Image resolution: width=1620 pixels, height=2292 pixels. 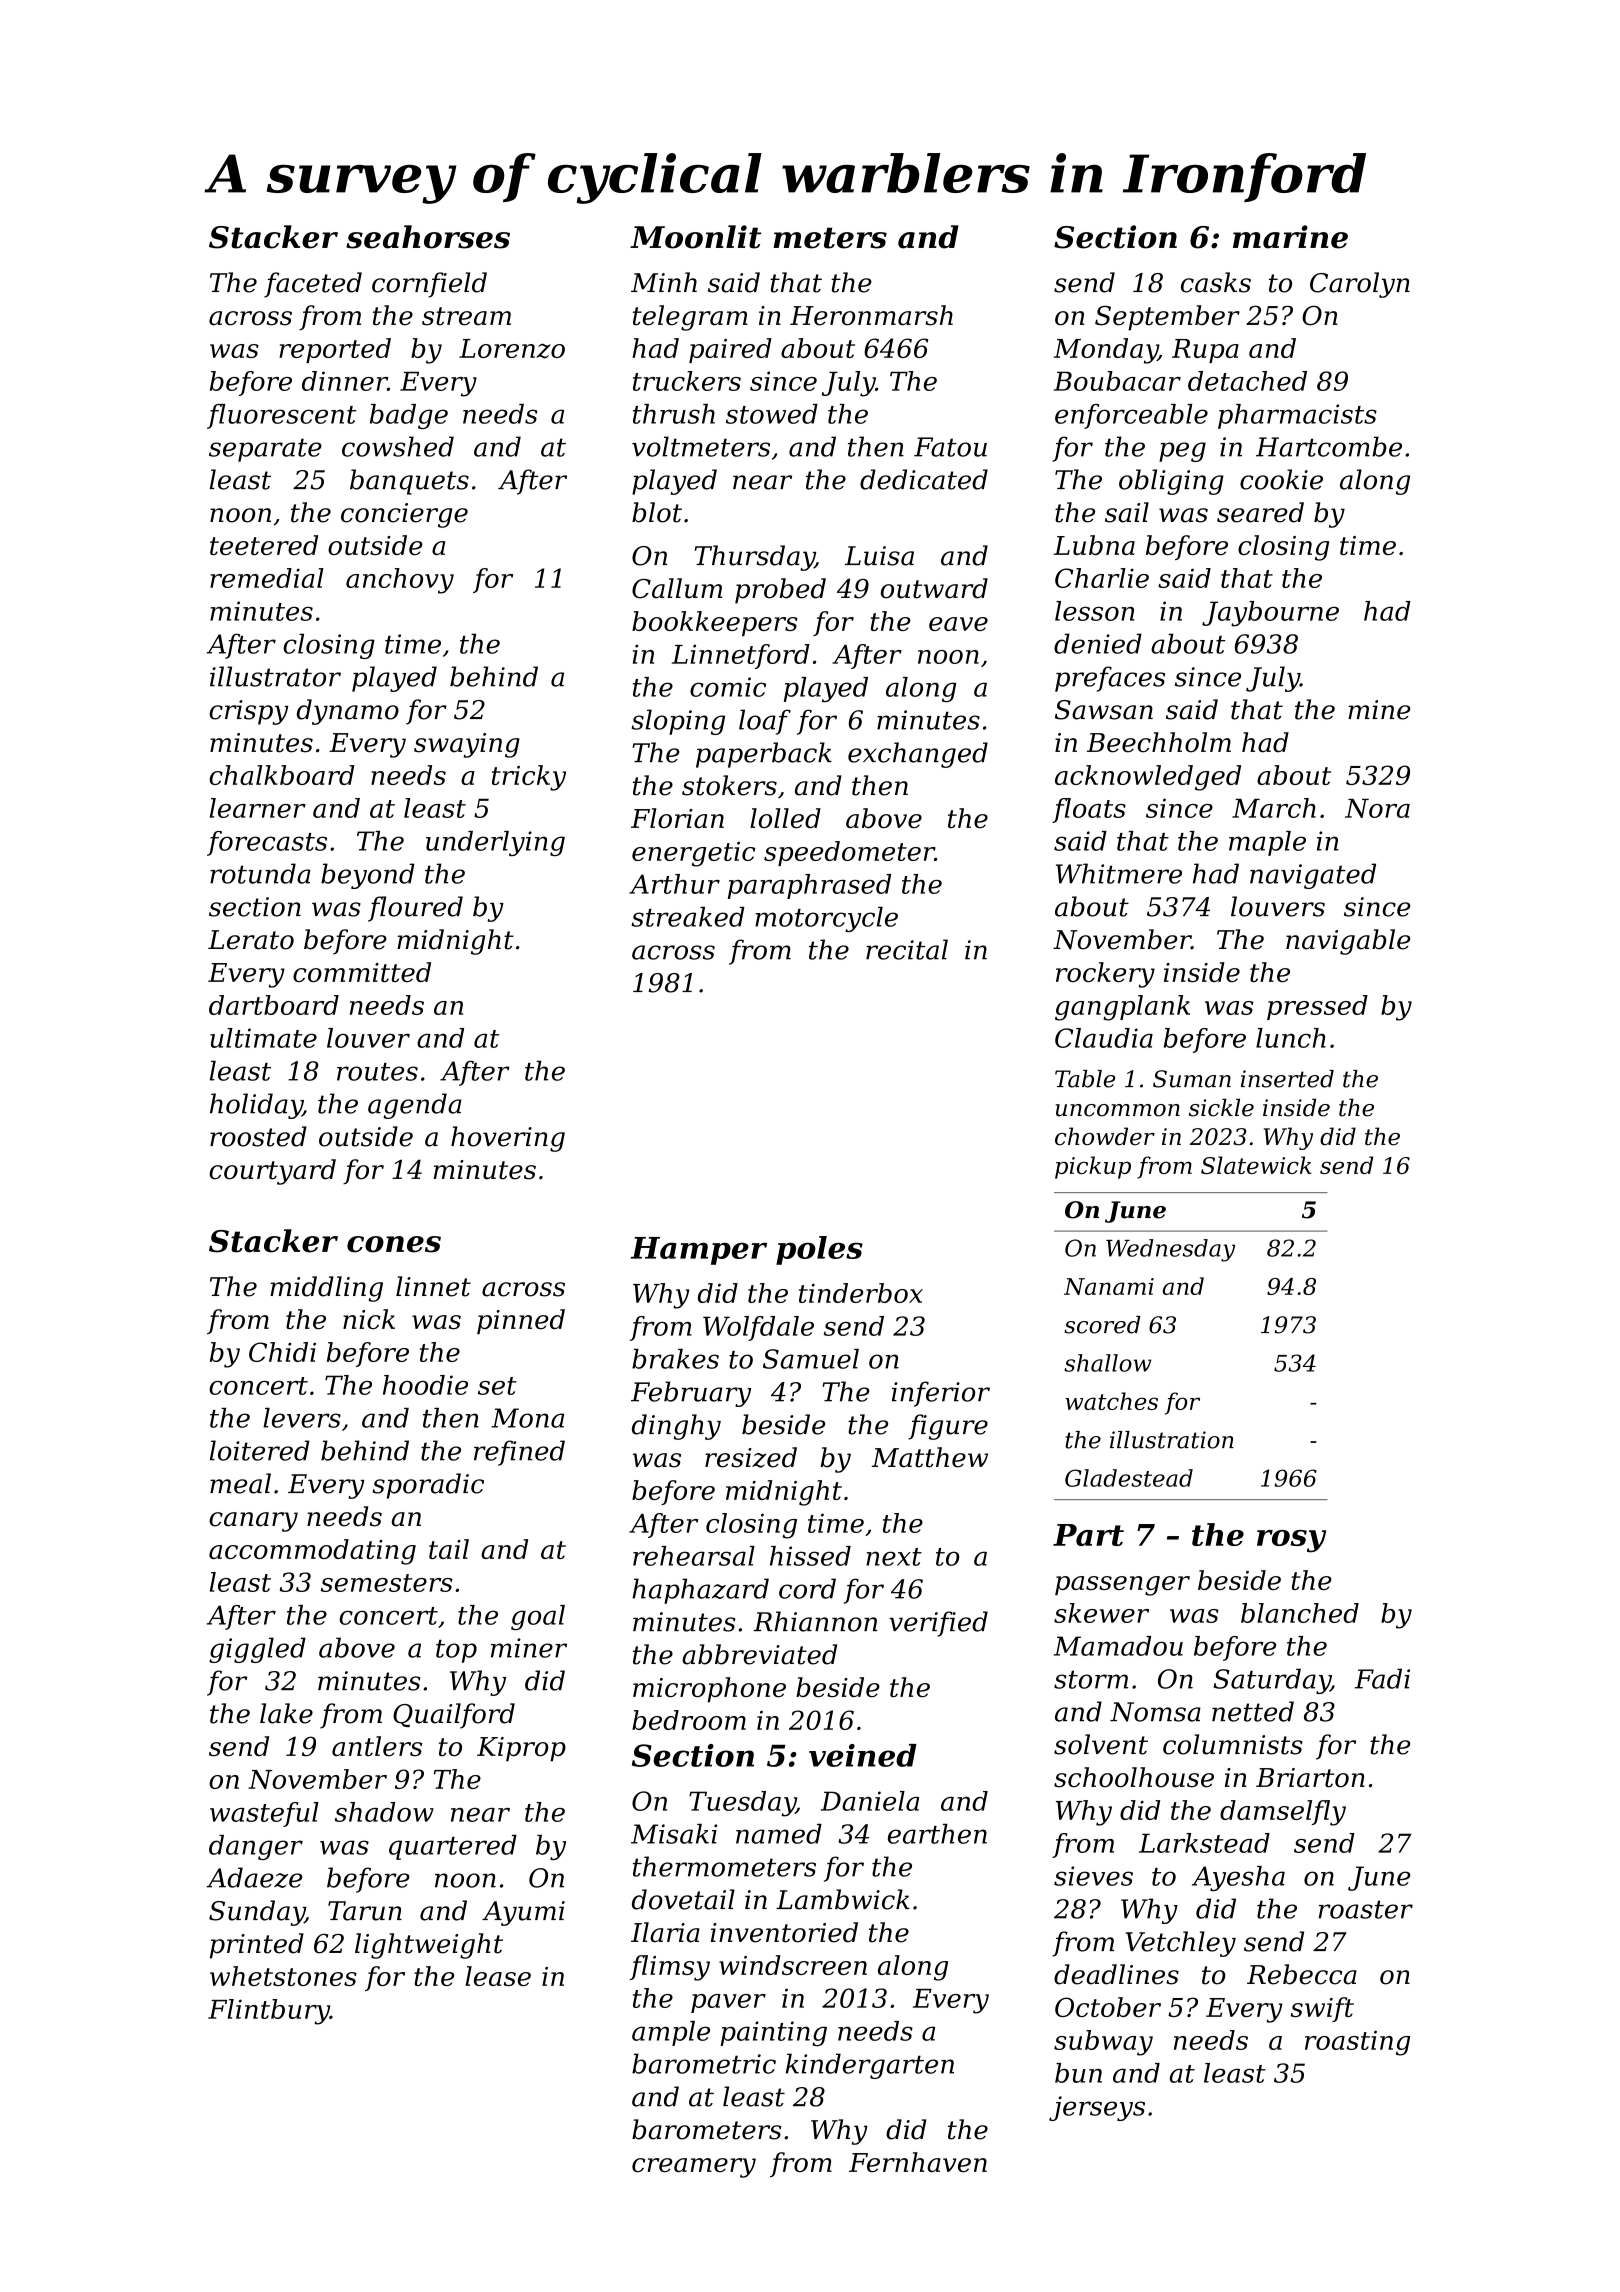 I want to click on swift, so click(x=1322, y=2009).
